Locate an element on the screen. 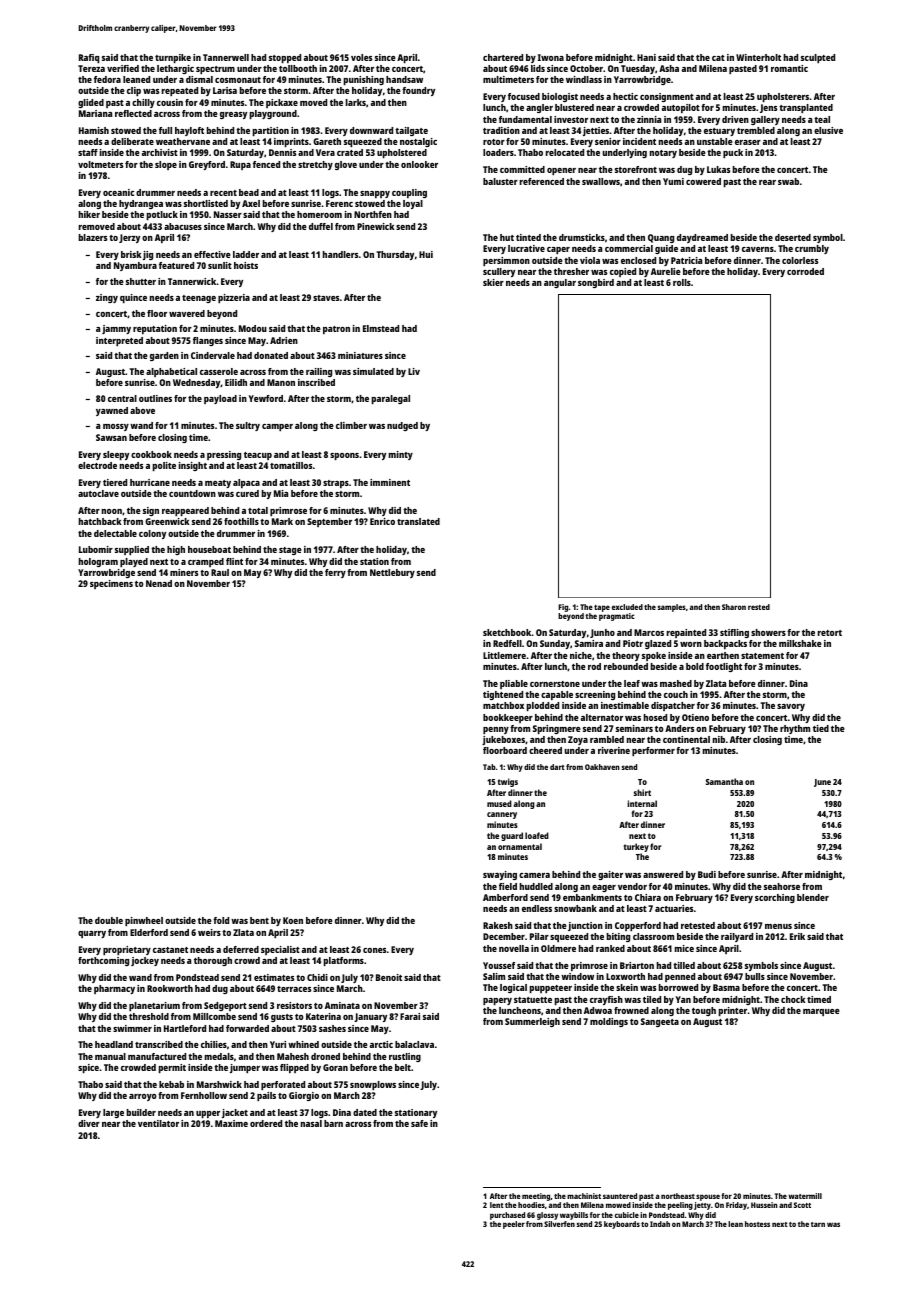 The image size is (924, 1308). pharmacy is located at coordinates (114, 989).
